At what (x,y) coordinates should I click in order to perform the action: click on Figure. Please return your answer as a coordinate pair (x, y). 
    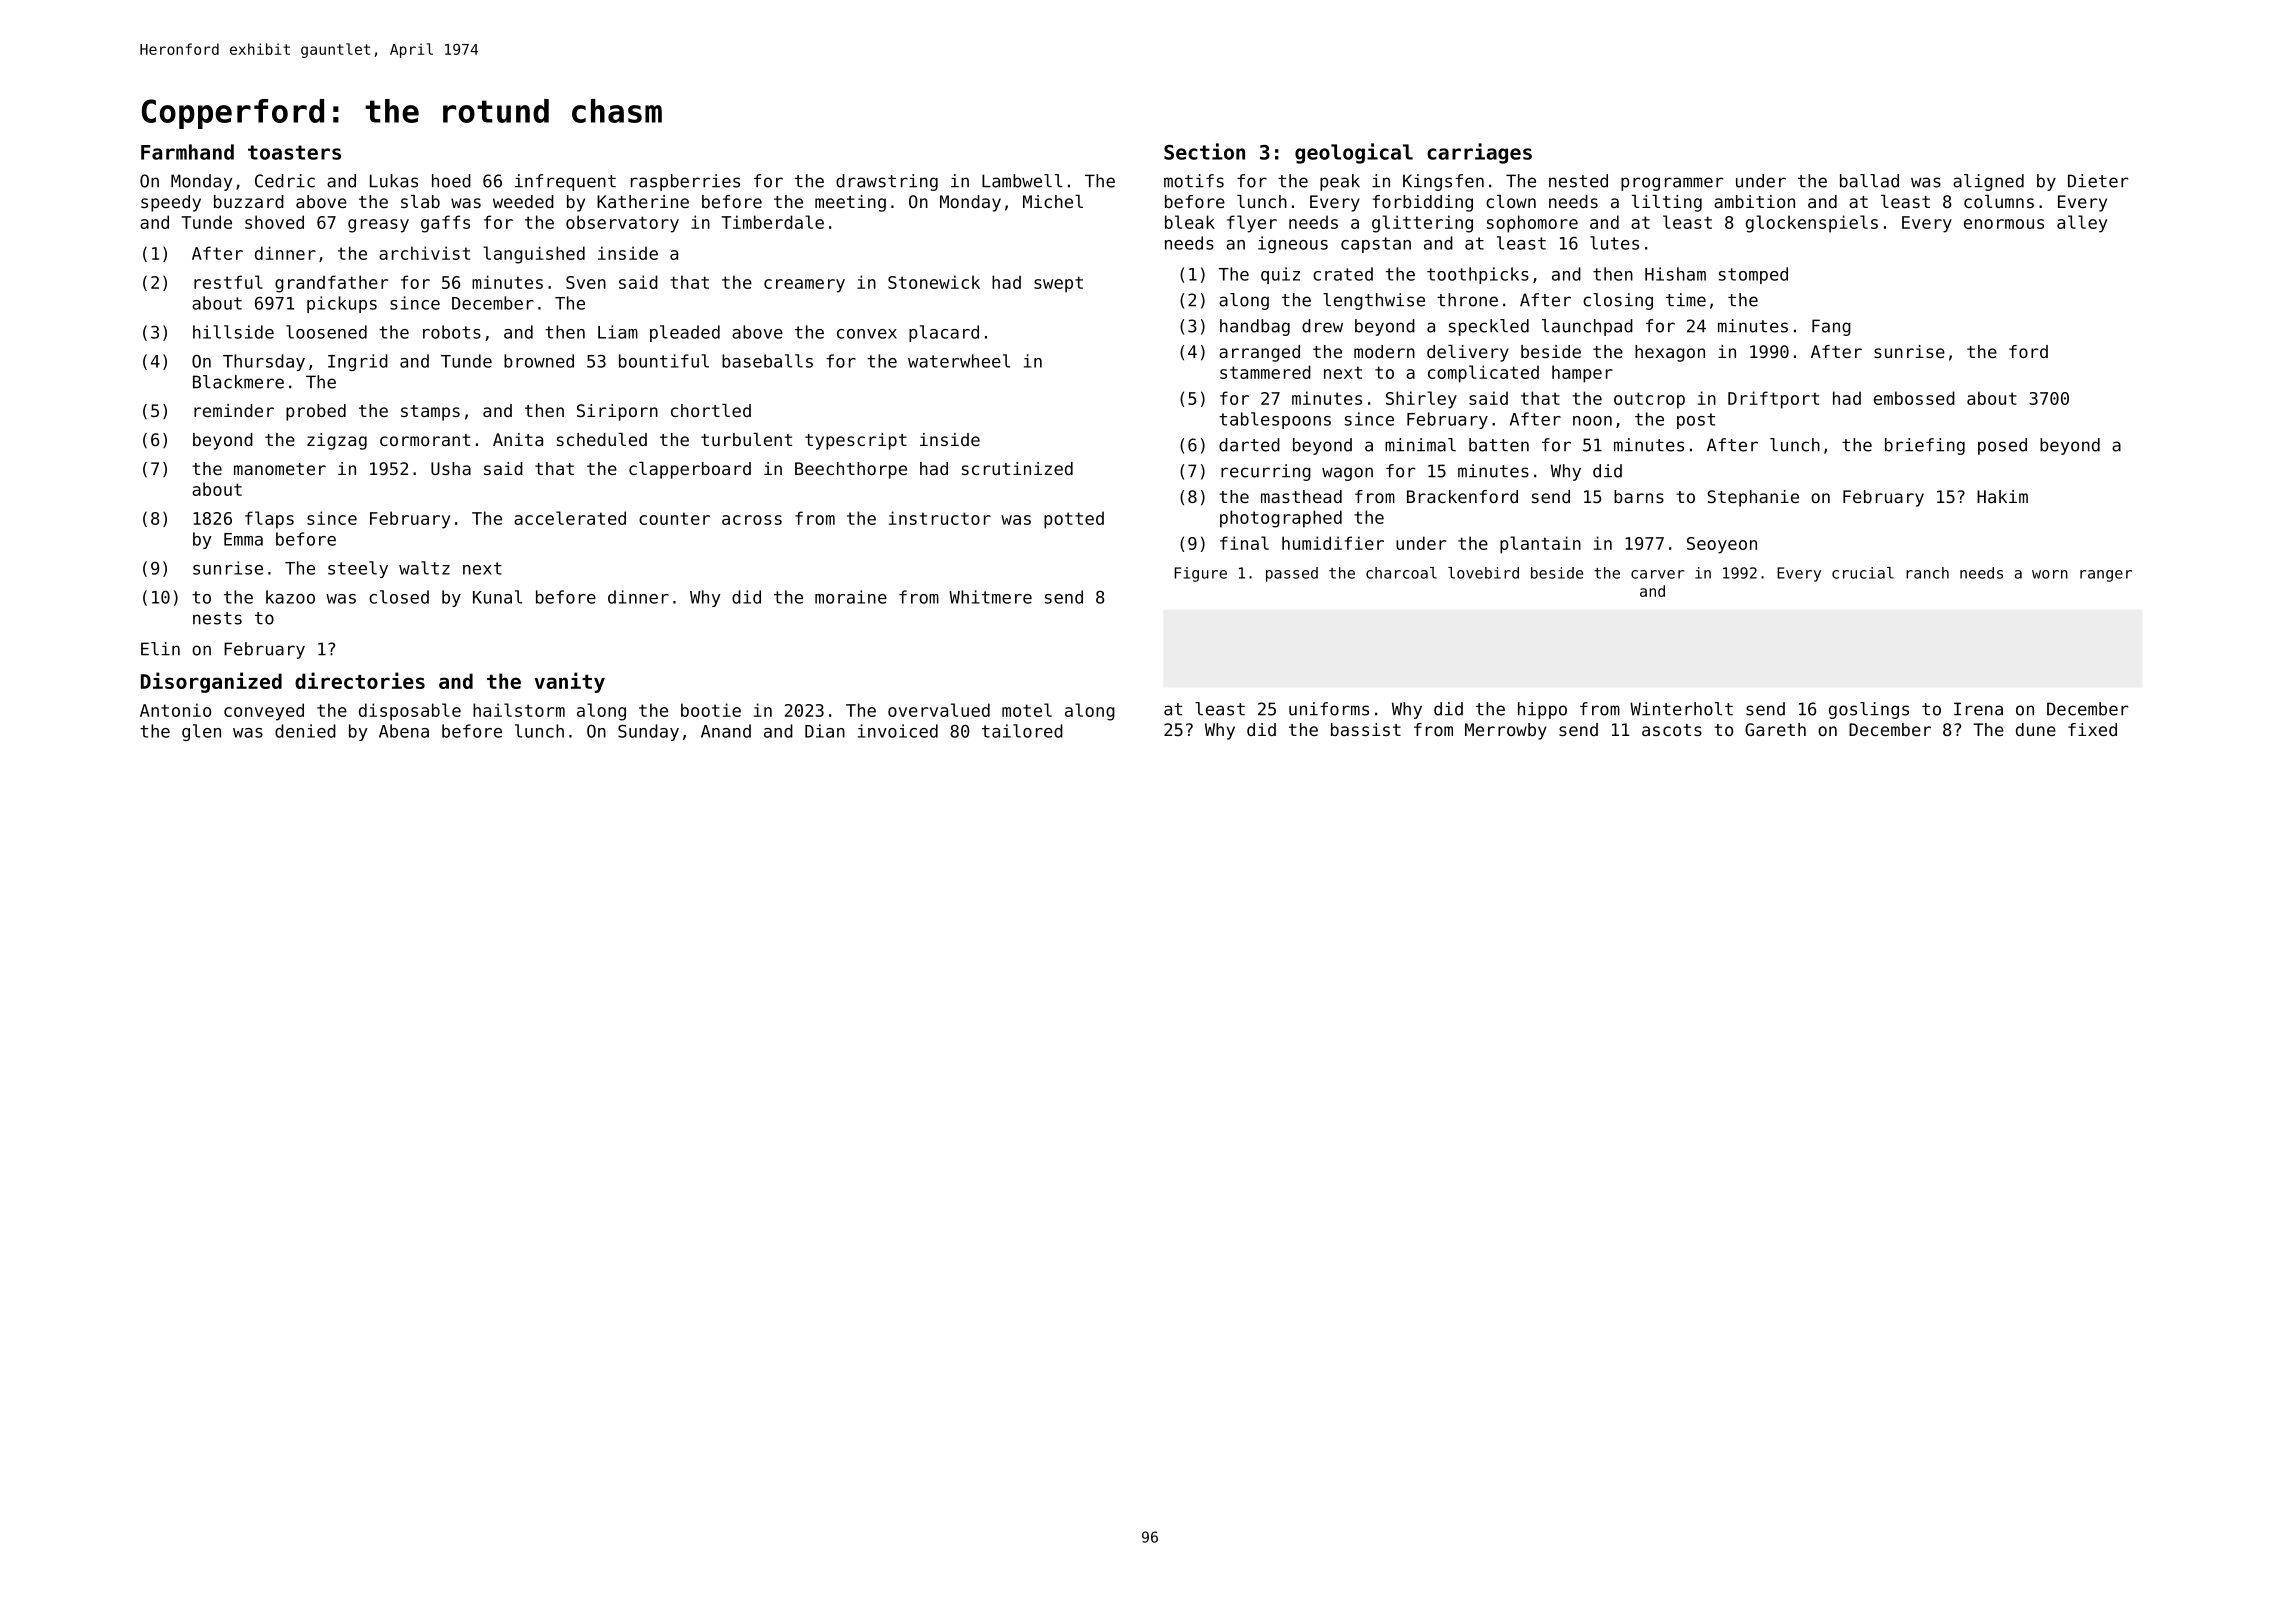
    Looking at the image, I should click on (1200, 574).
